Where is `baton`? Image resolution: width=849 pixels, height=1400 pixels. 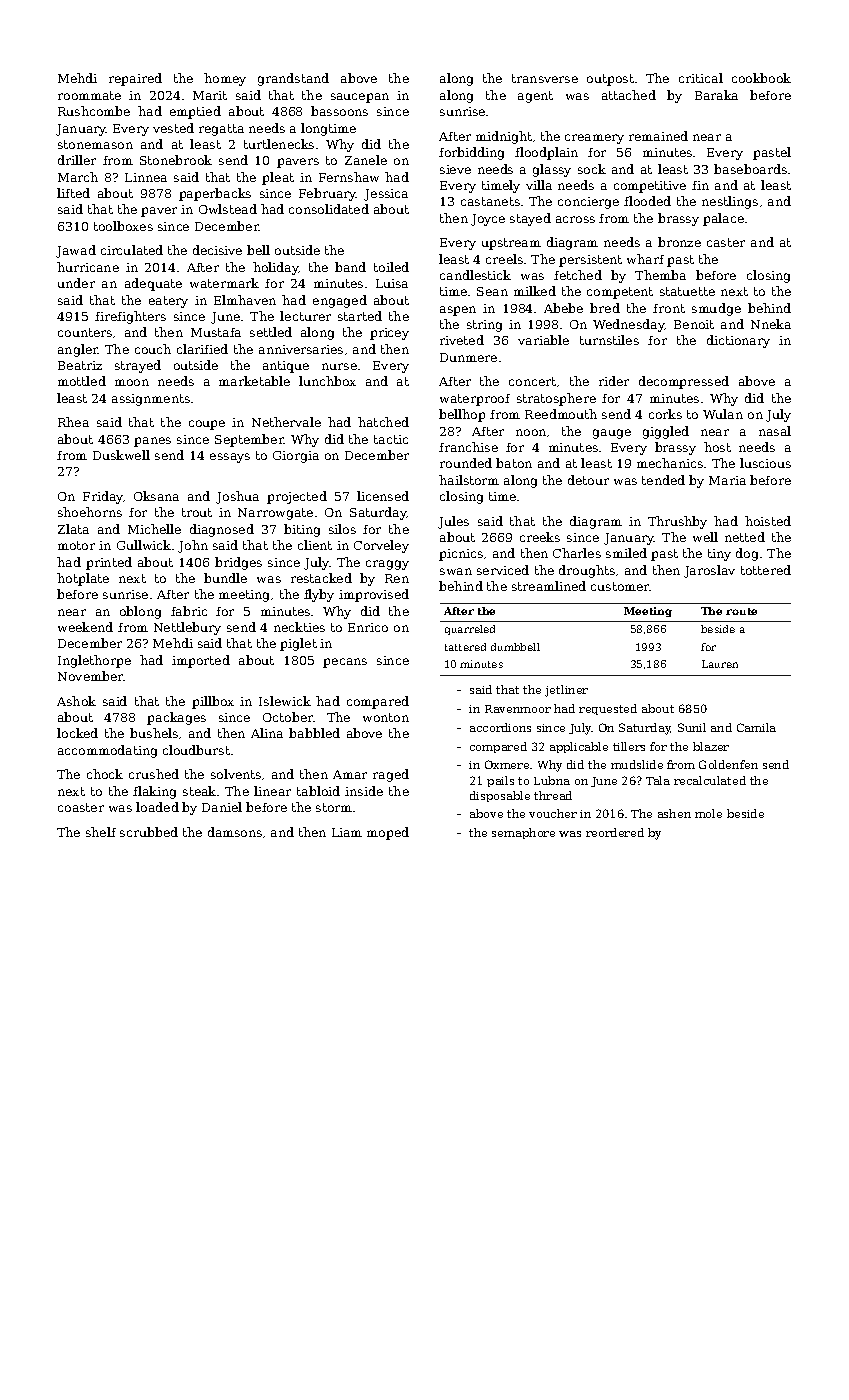 baton is located at coordinates (514, 463).
